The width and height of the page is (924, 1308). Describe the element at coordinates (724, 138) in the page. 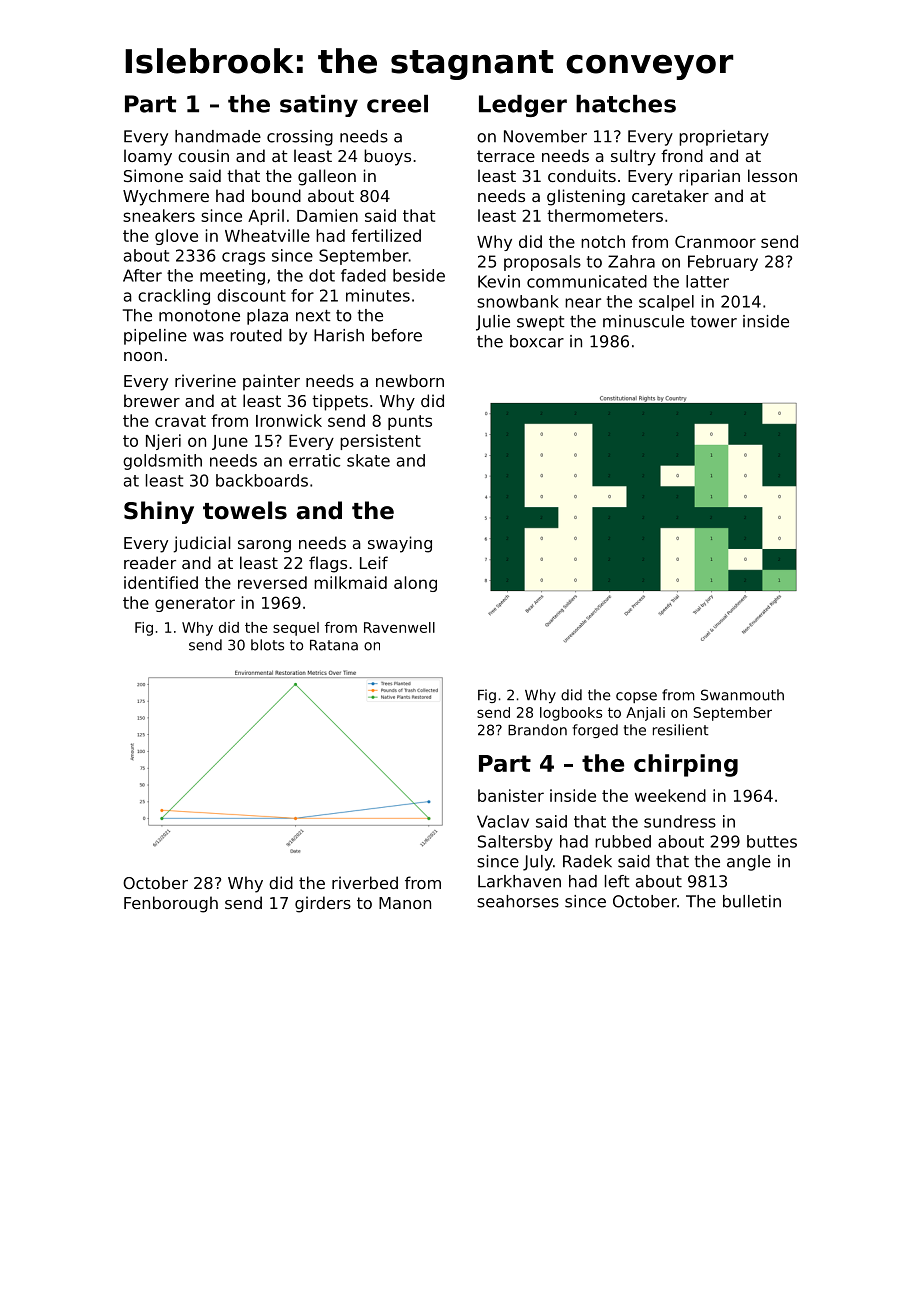

I see `proprietary` at that location.
